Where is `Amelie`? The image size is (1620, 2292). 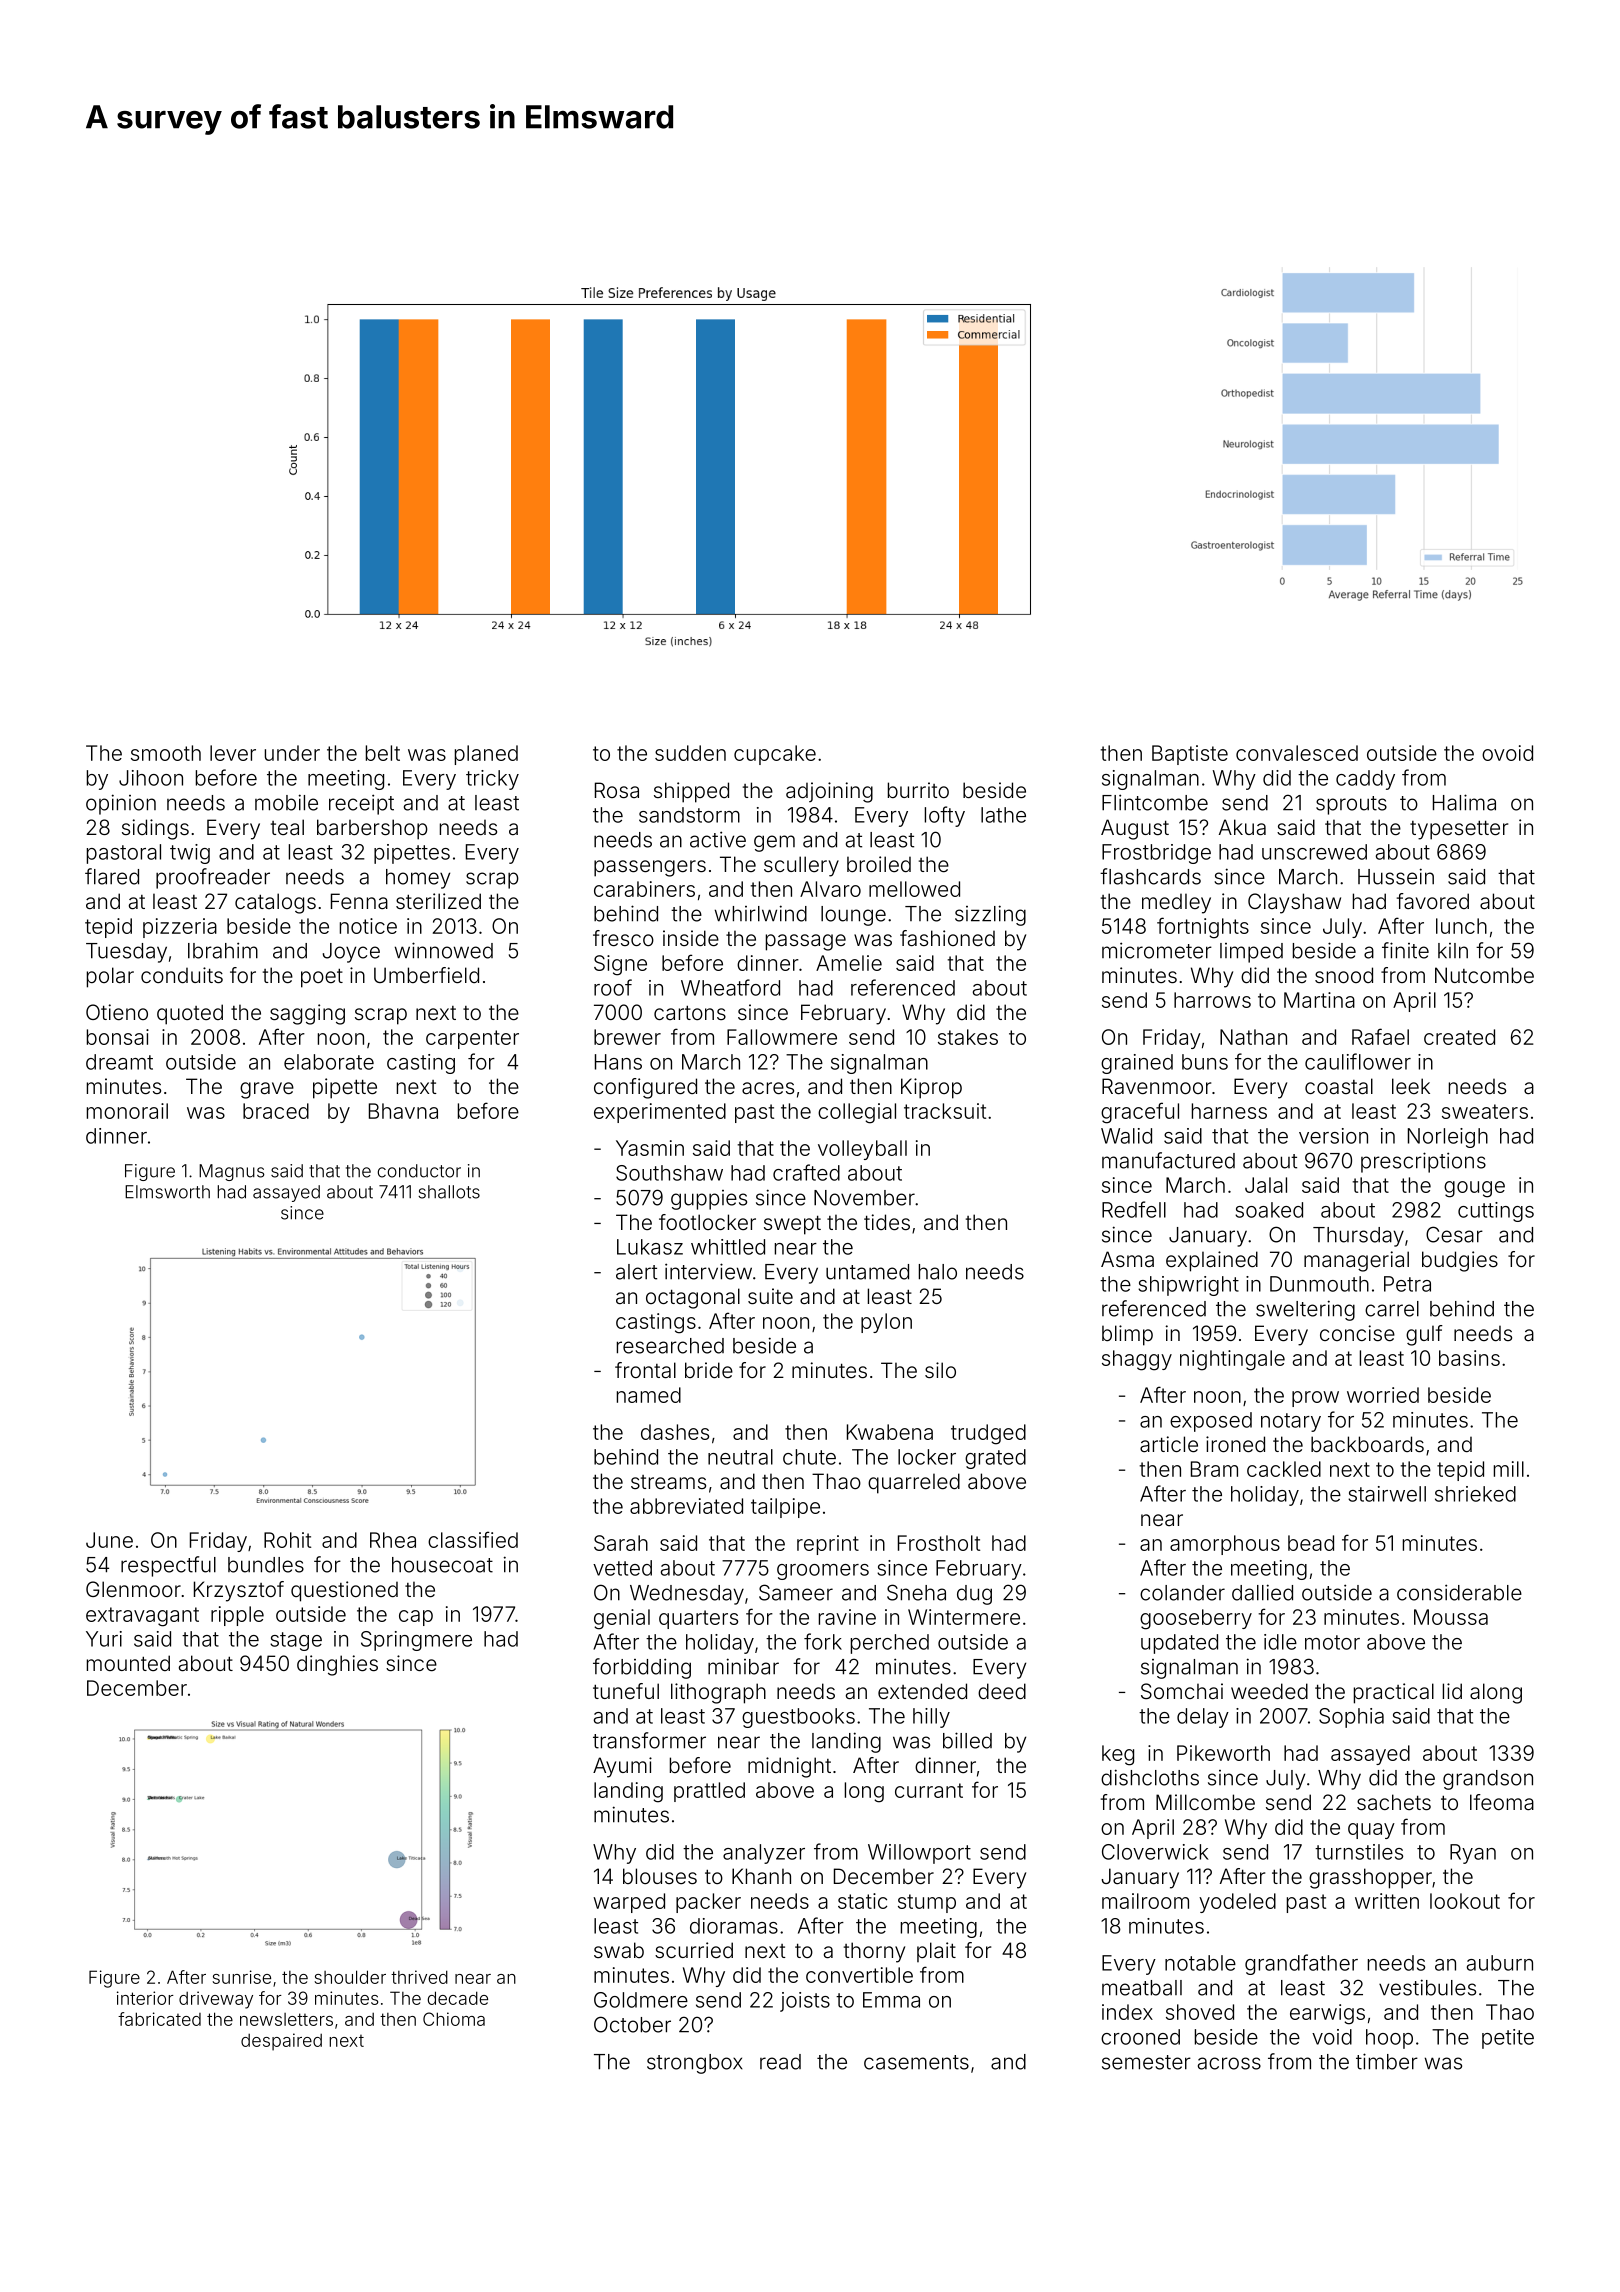 Amelie is located at coordinates (849, 963).
